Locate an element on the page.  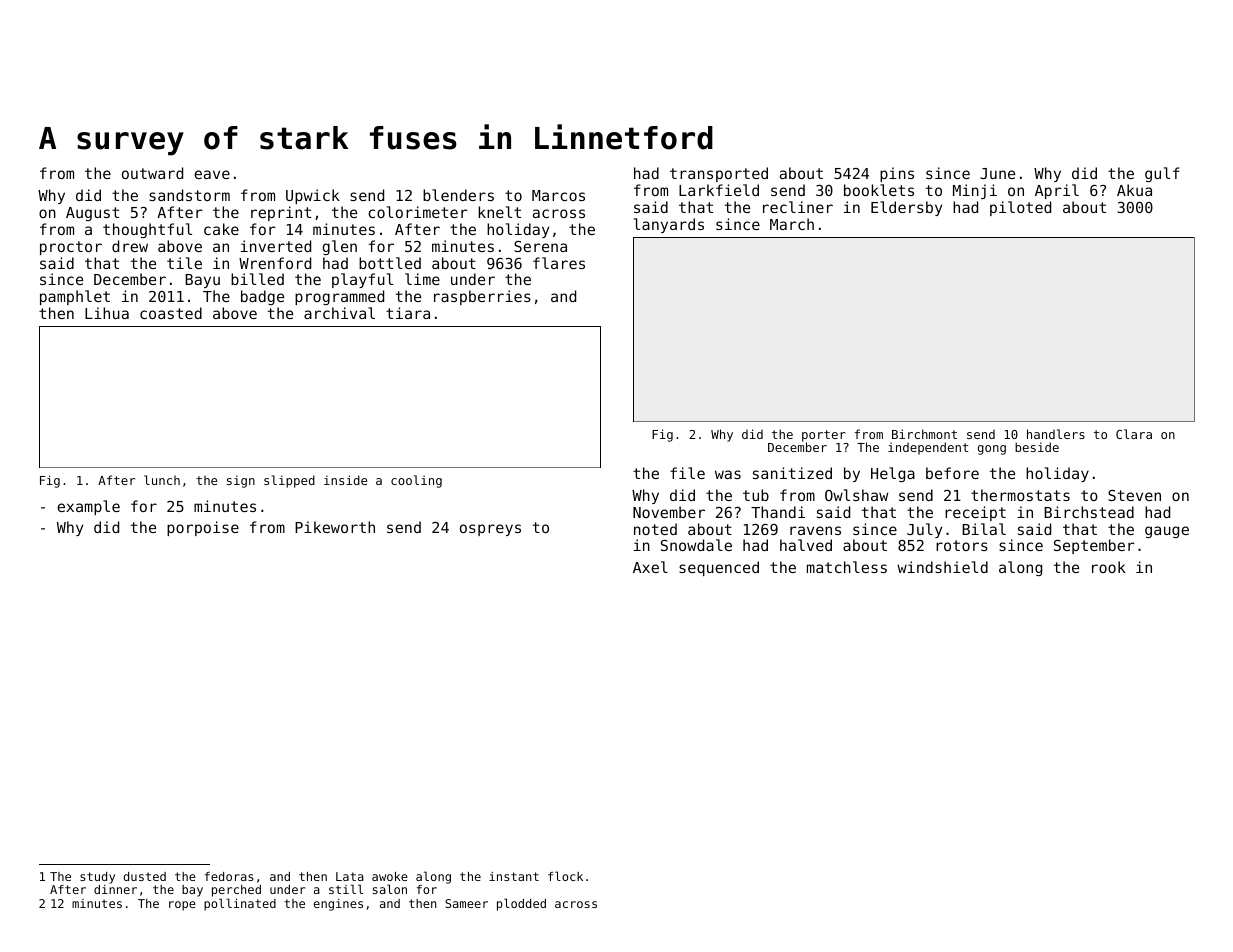
pamphlet is located at coordinates (75, 297).
